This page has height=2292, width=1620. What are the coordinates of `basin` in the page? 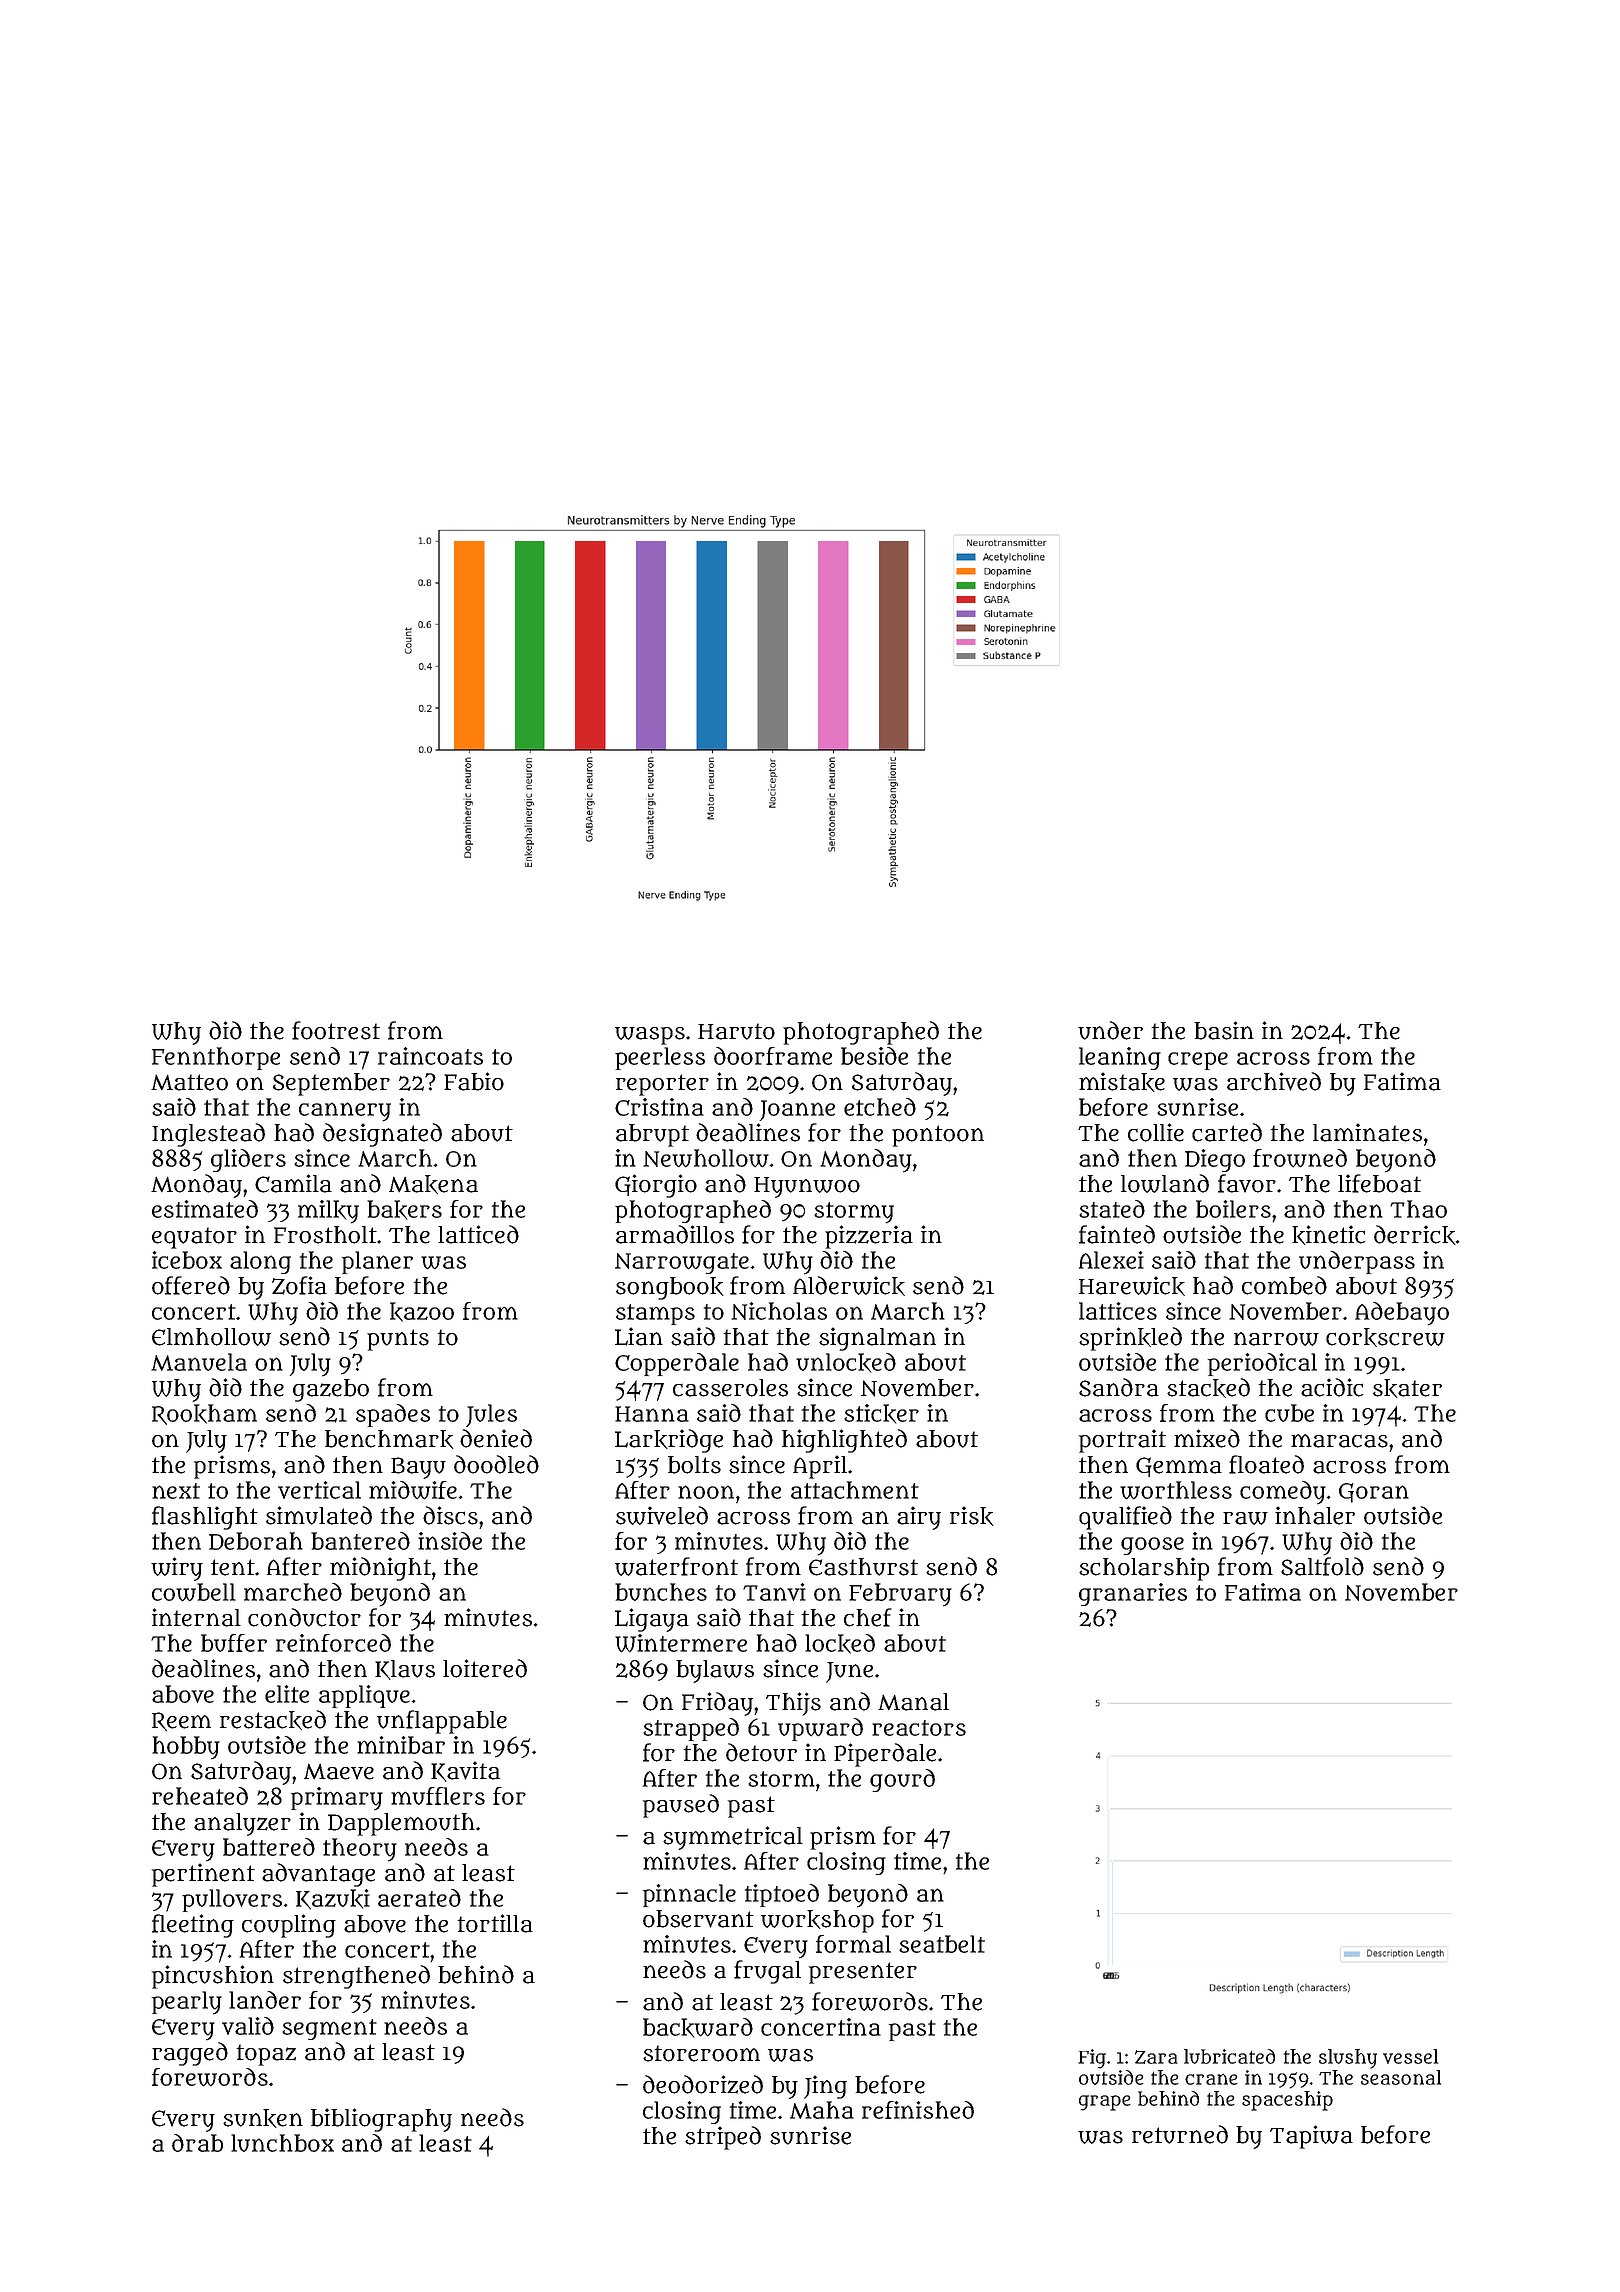 It's located at (1224, 1030).
